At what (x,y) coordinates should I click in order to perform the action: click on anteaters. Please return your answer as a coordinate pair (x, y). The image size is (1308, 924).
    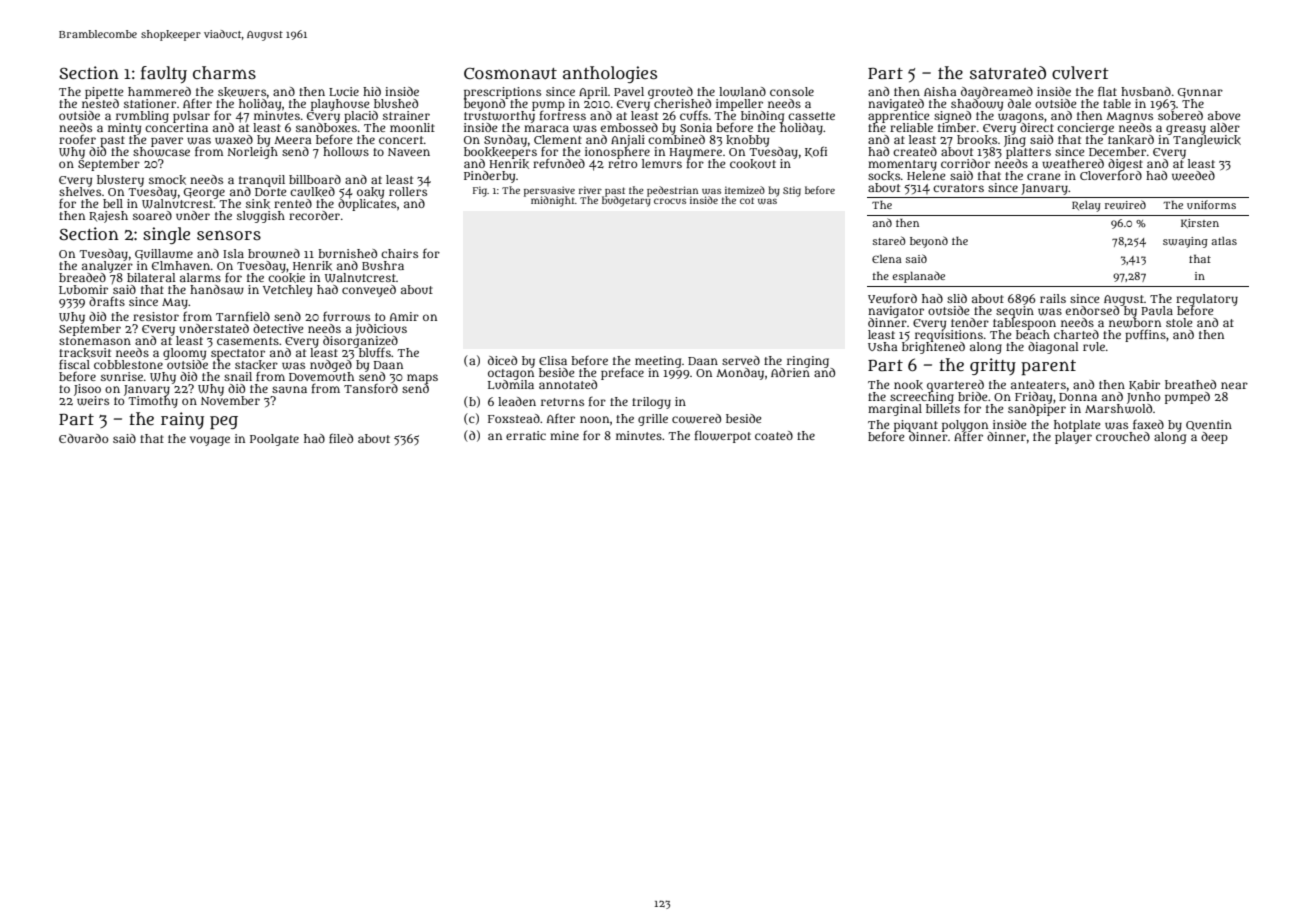
    Looking at the image, I should click on (1038, 385).
